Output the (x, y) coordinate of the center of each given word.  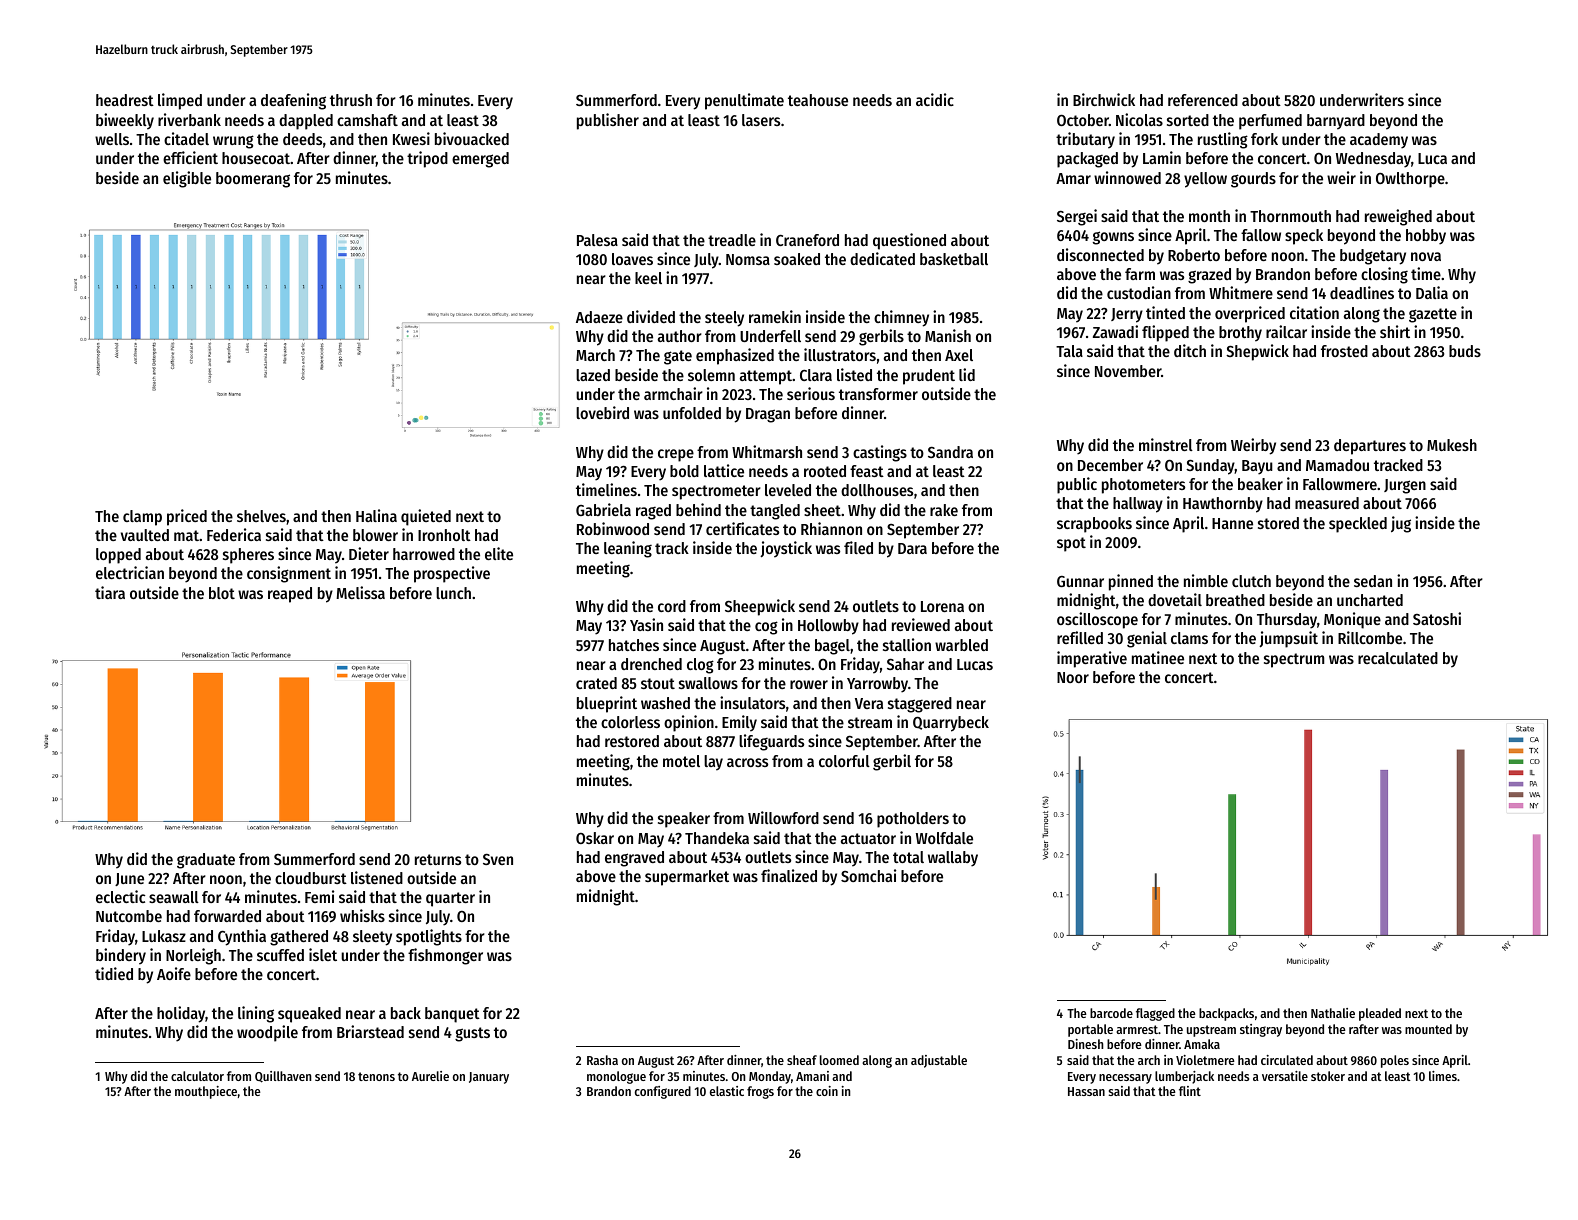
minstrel (1166, 444)
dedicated (882, 258)
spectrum (1294, 660)
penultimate (744, 101)
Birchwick (1104, 99)
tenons (376, 1076)
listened (377, 877)
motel (681, 761)
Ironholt (444, 535)
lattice (724, 470)
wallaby (953, 859)
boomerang (253, 180)
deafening (293, 101)
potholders (913, 820)
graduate (206, 861)
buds (1465, 351)
